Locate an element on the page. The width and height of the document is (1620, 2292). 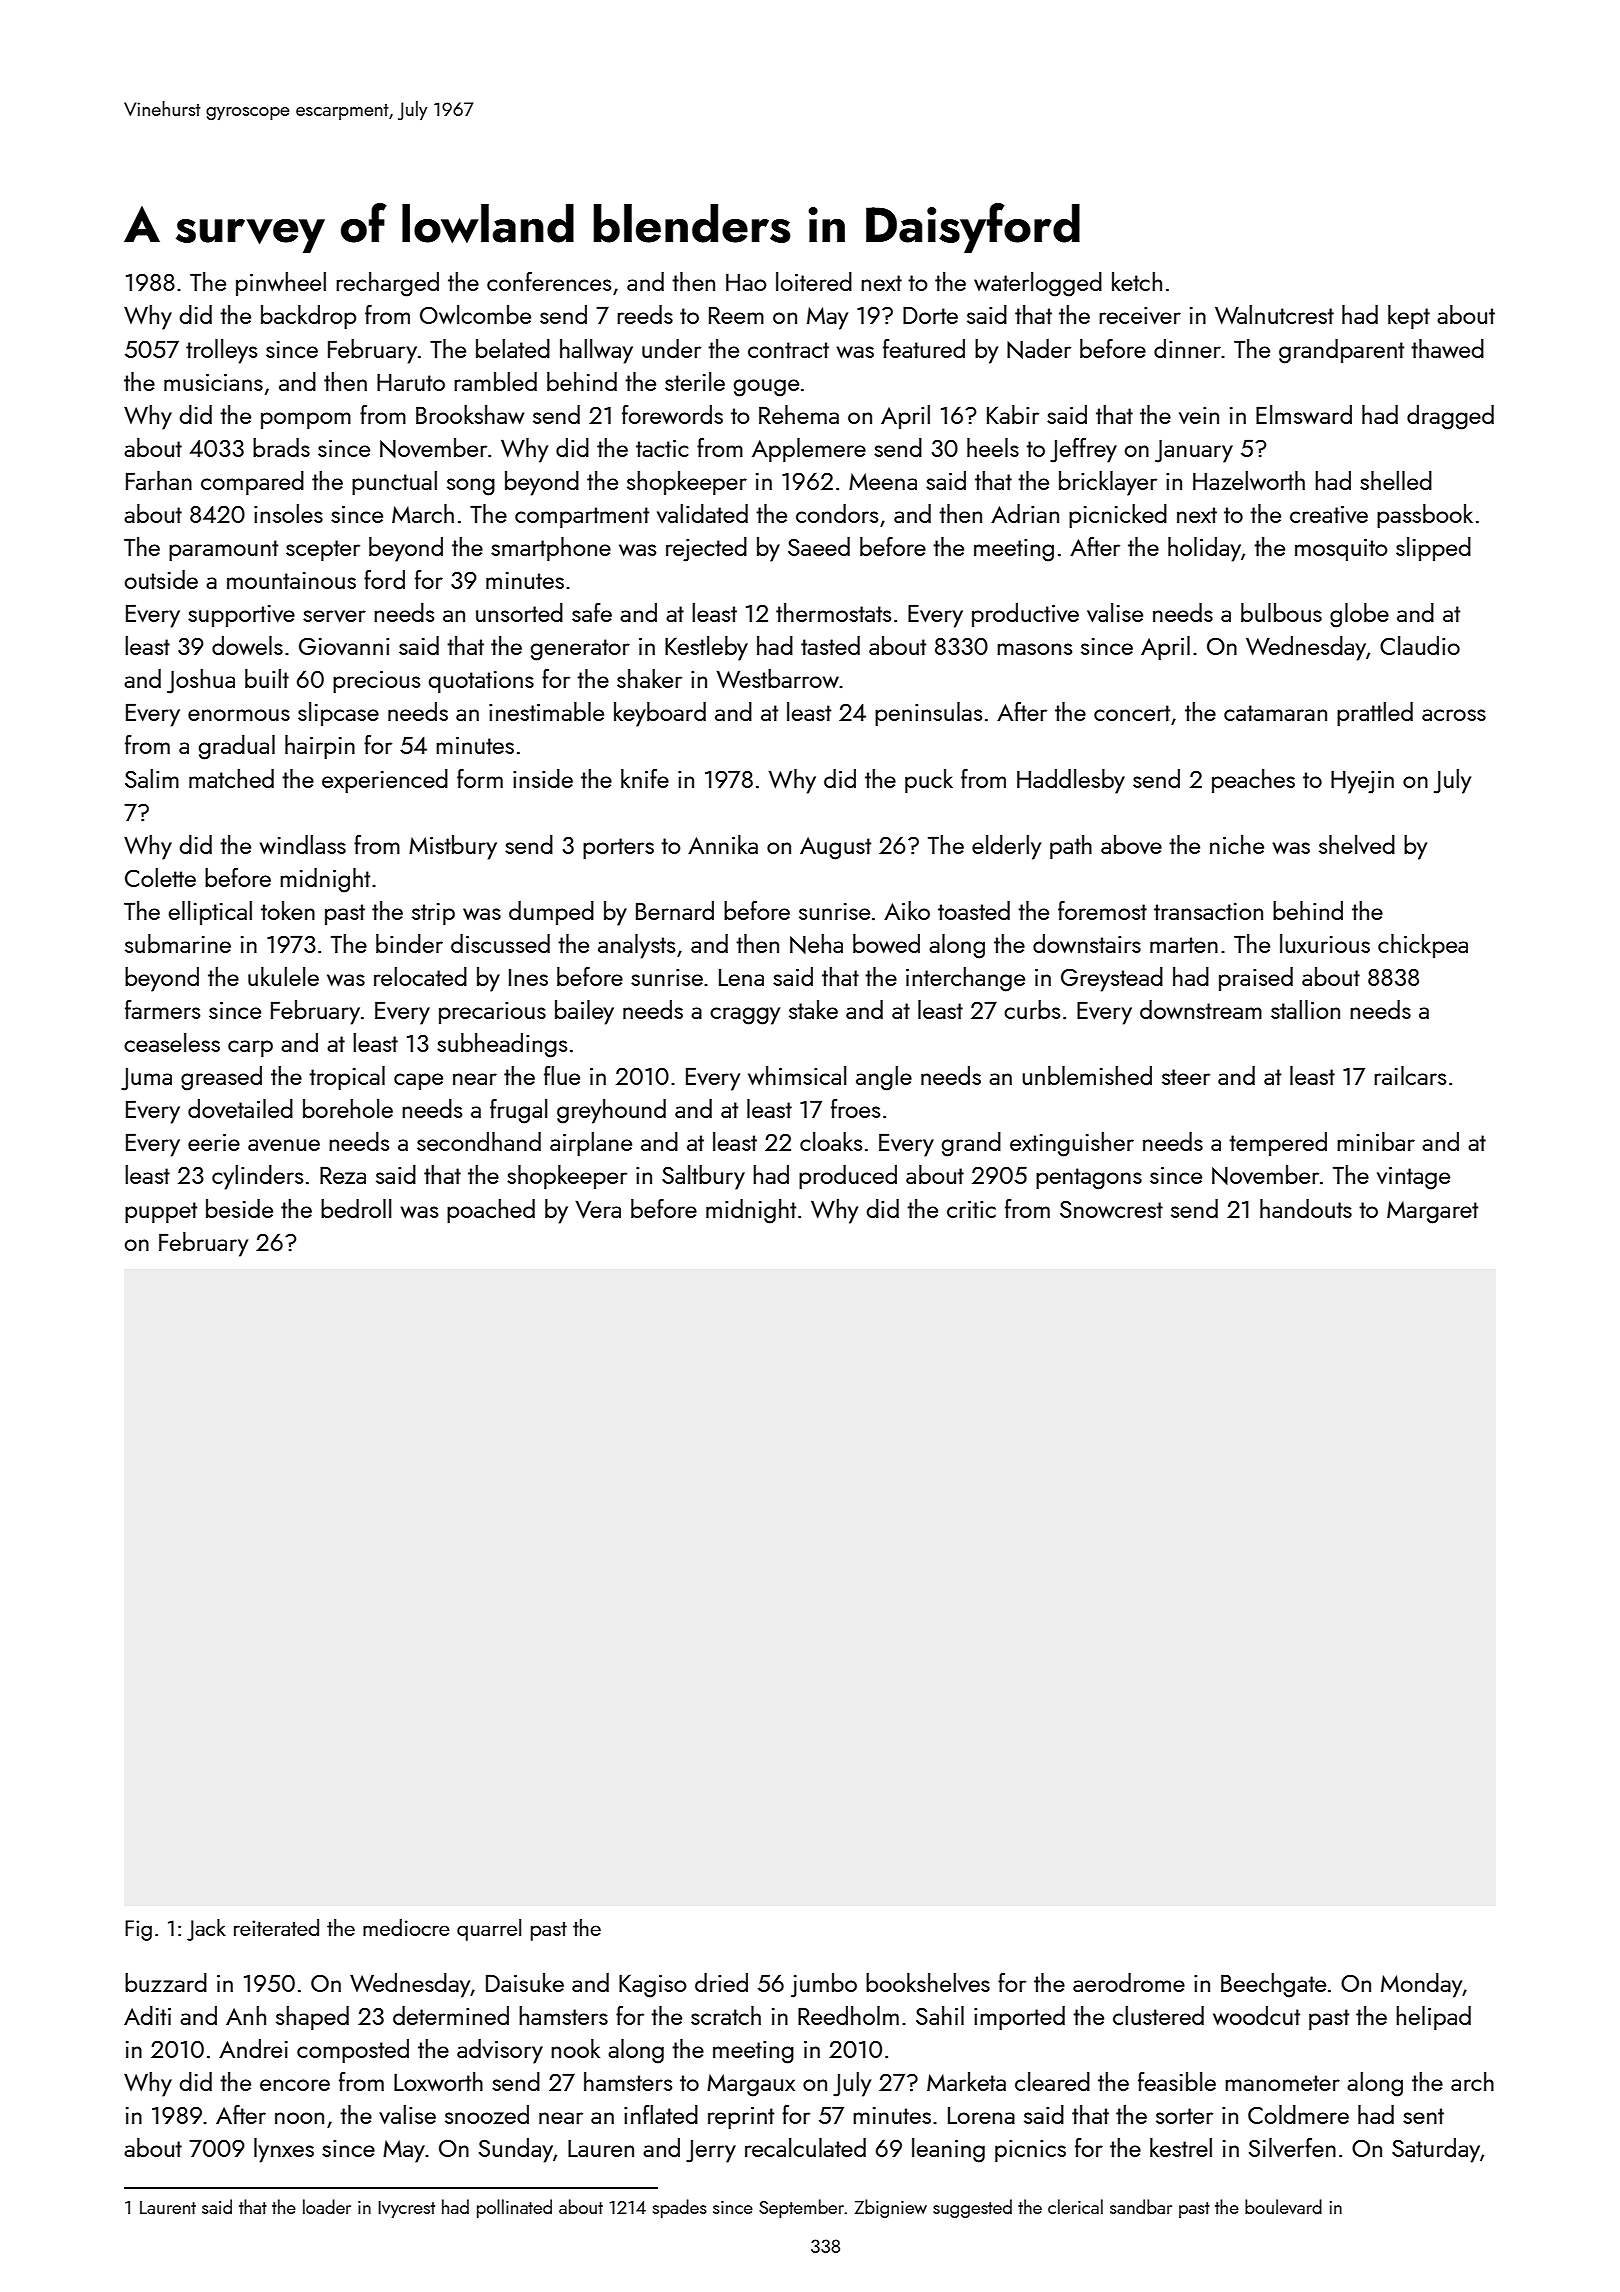
Sunday is located at coordinates (516, 2150).
